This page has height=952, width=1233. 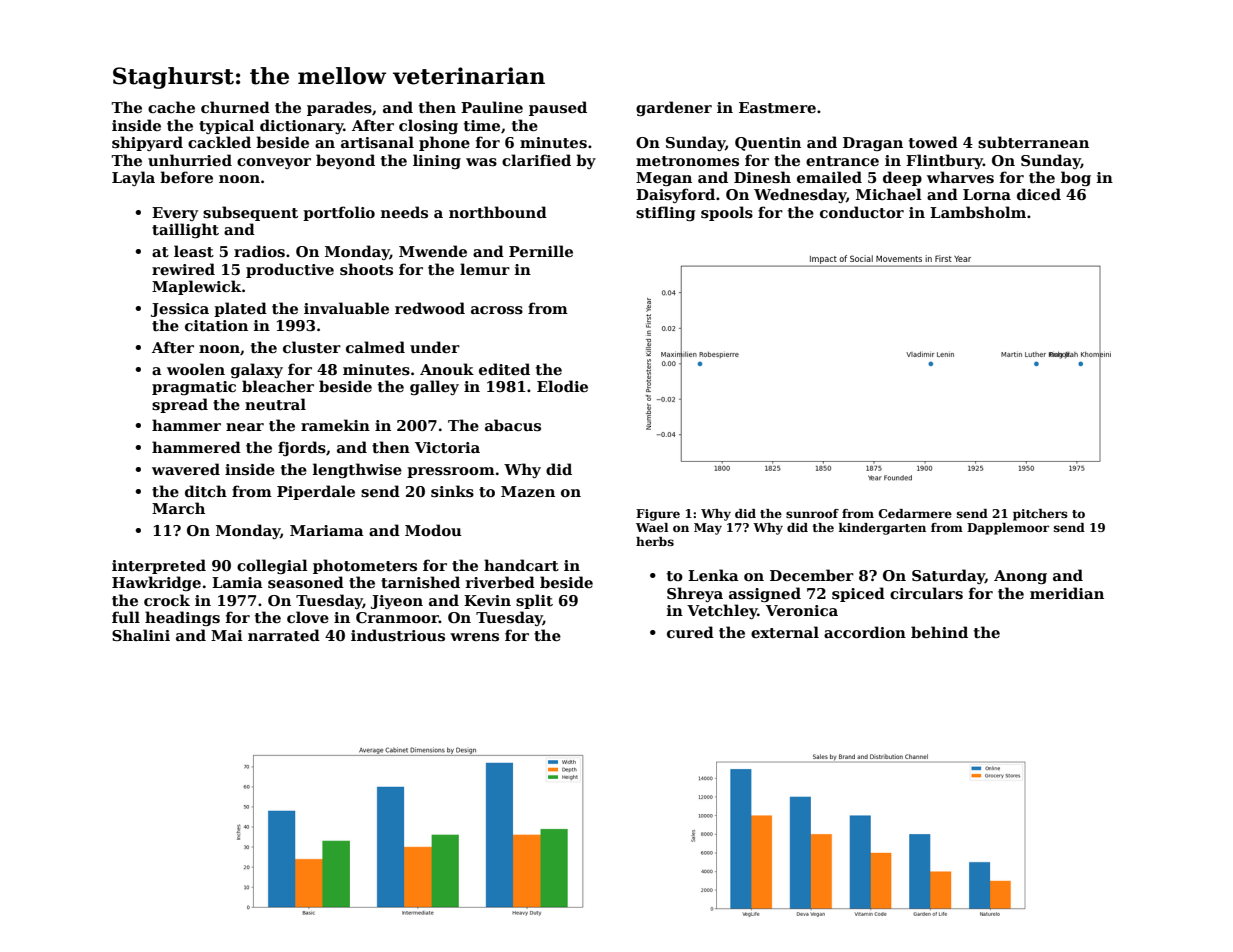 I want to click on wavered, so click(x=186, y=469).
